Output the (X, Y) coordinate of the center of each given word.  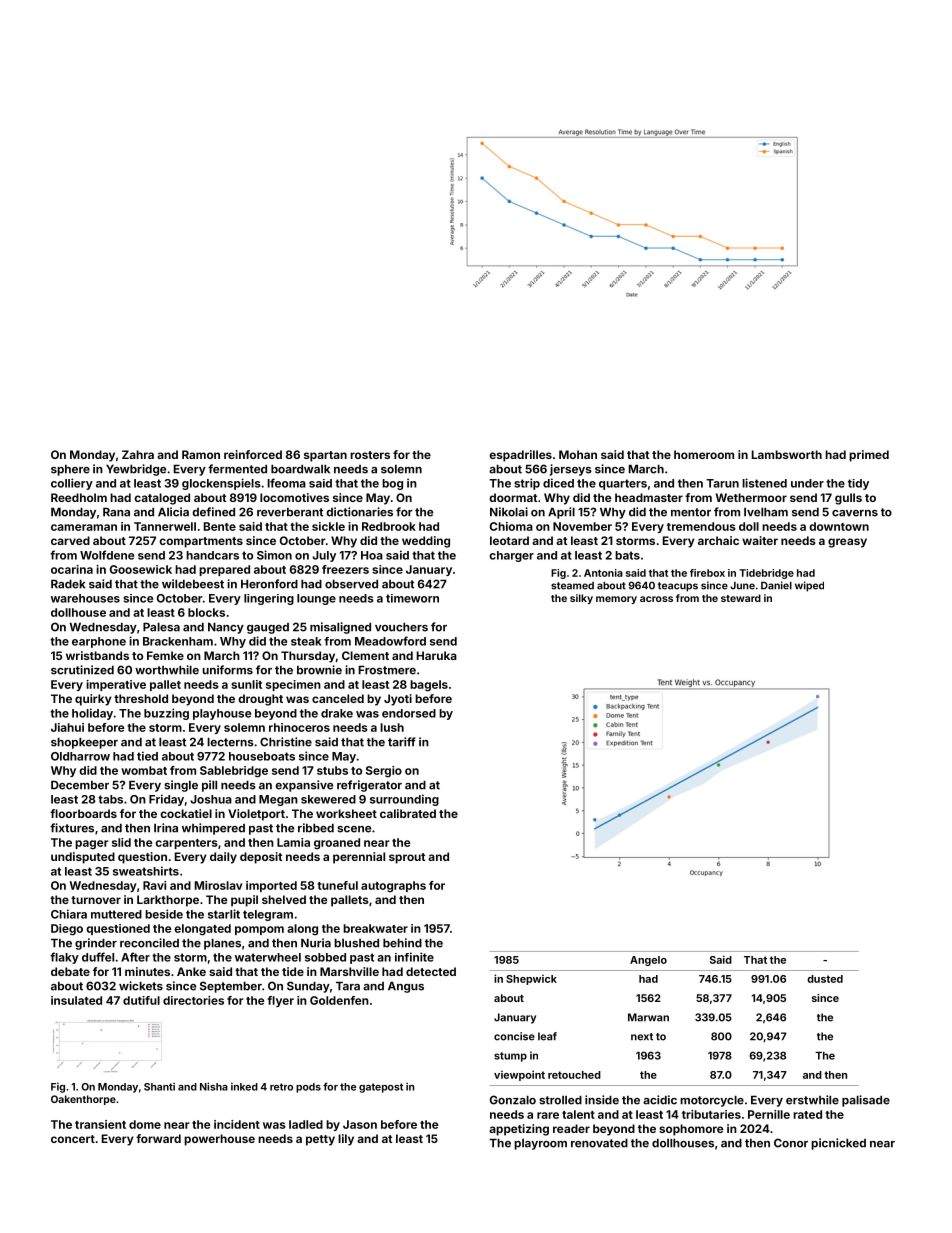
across (656, 599)
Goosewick (141, 569)
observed (351, 584)
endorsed (409, 713)
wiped (809, 586)
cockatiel (186, 813)
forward (158, 1138)
